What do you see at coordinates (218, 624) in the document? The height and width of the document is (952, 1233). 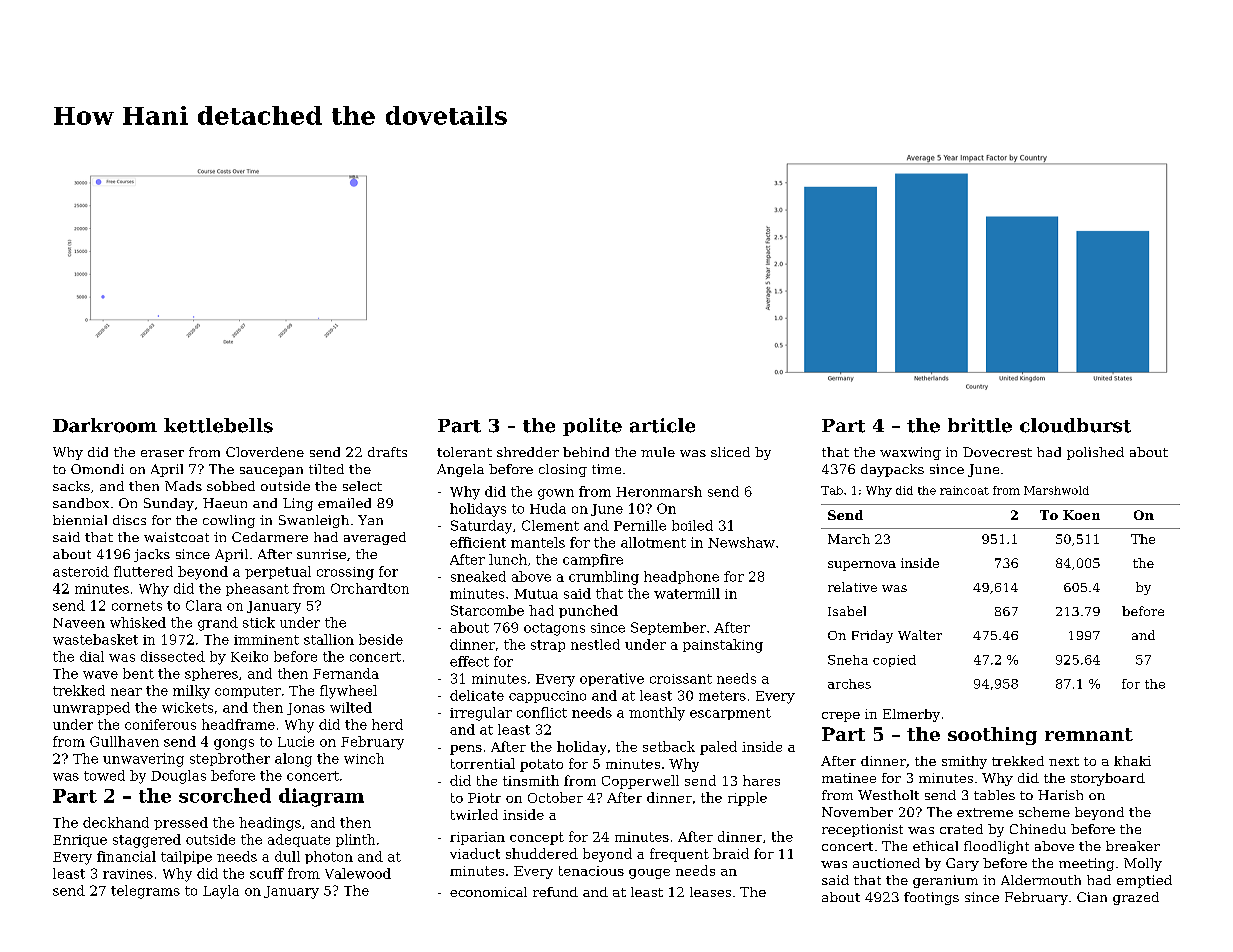 I see `grand` at bounding box center [218, 624].
